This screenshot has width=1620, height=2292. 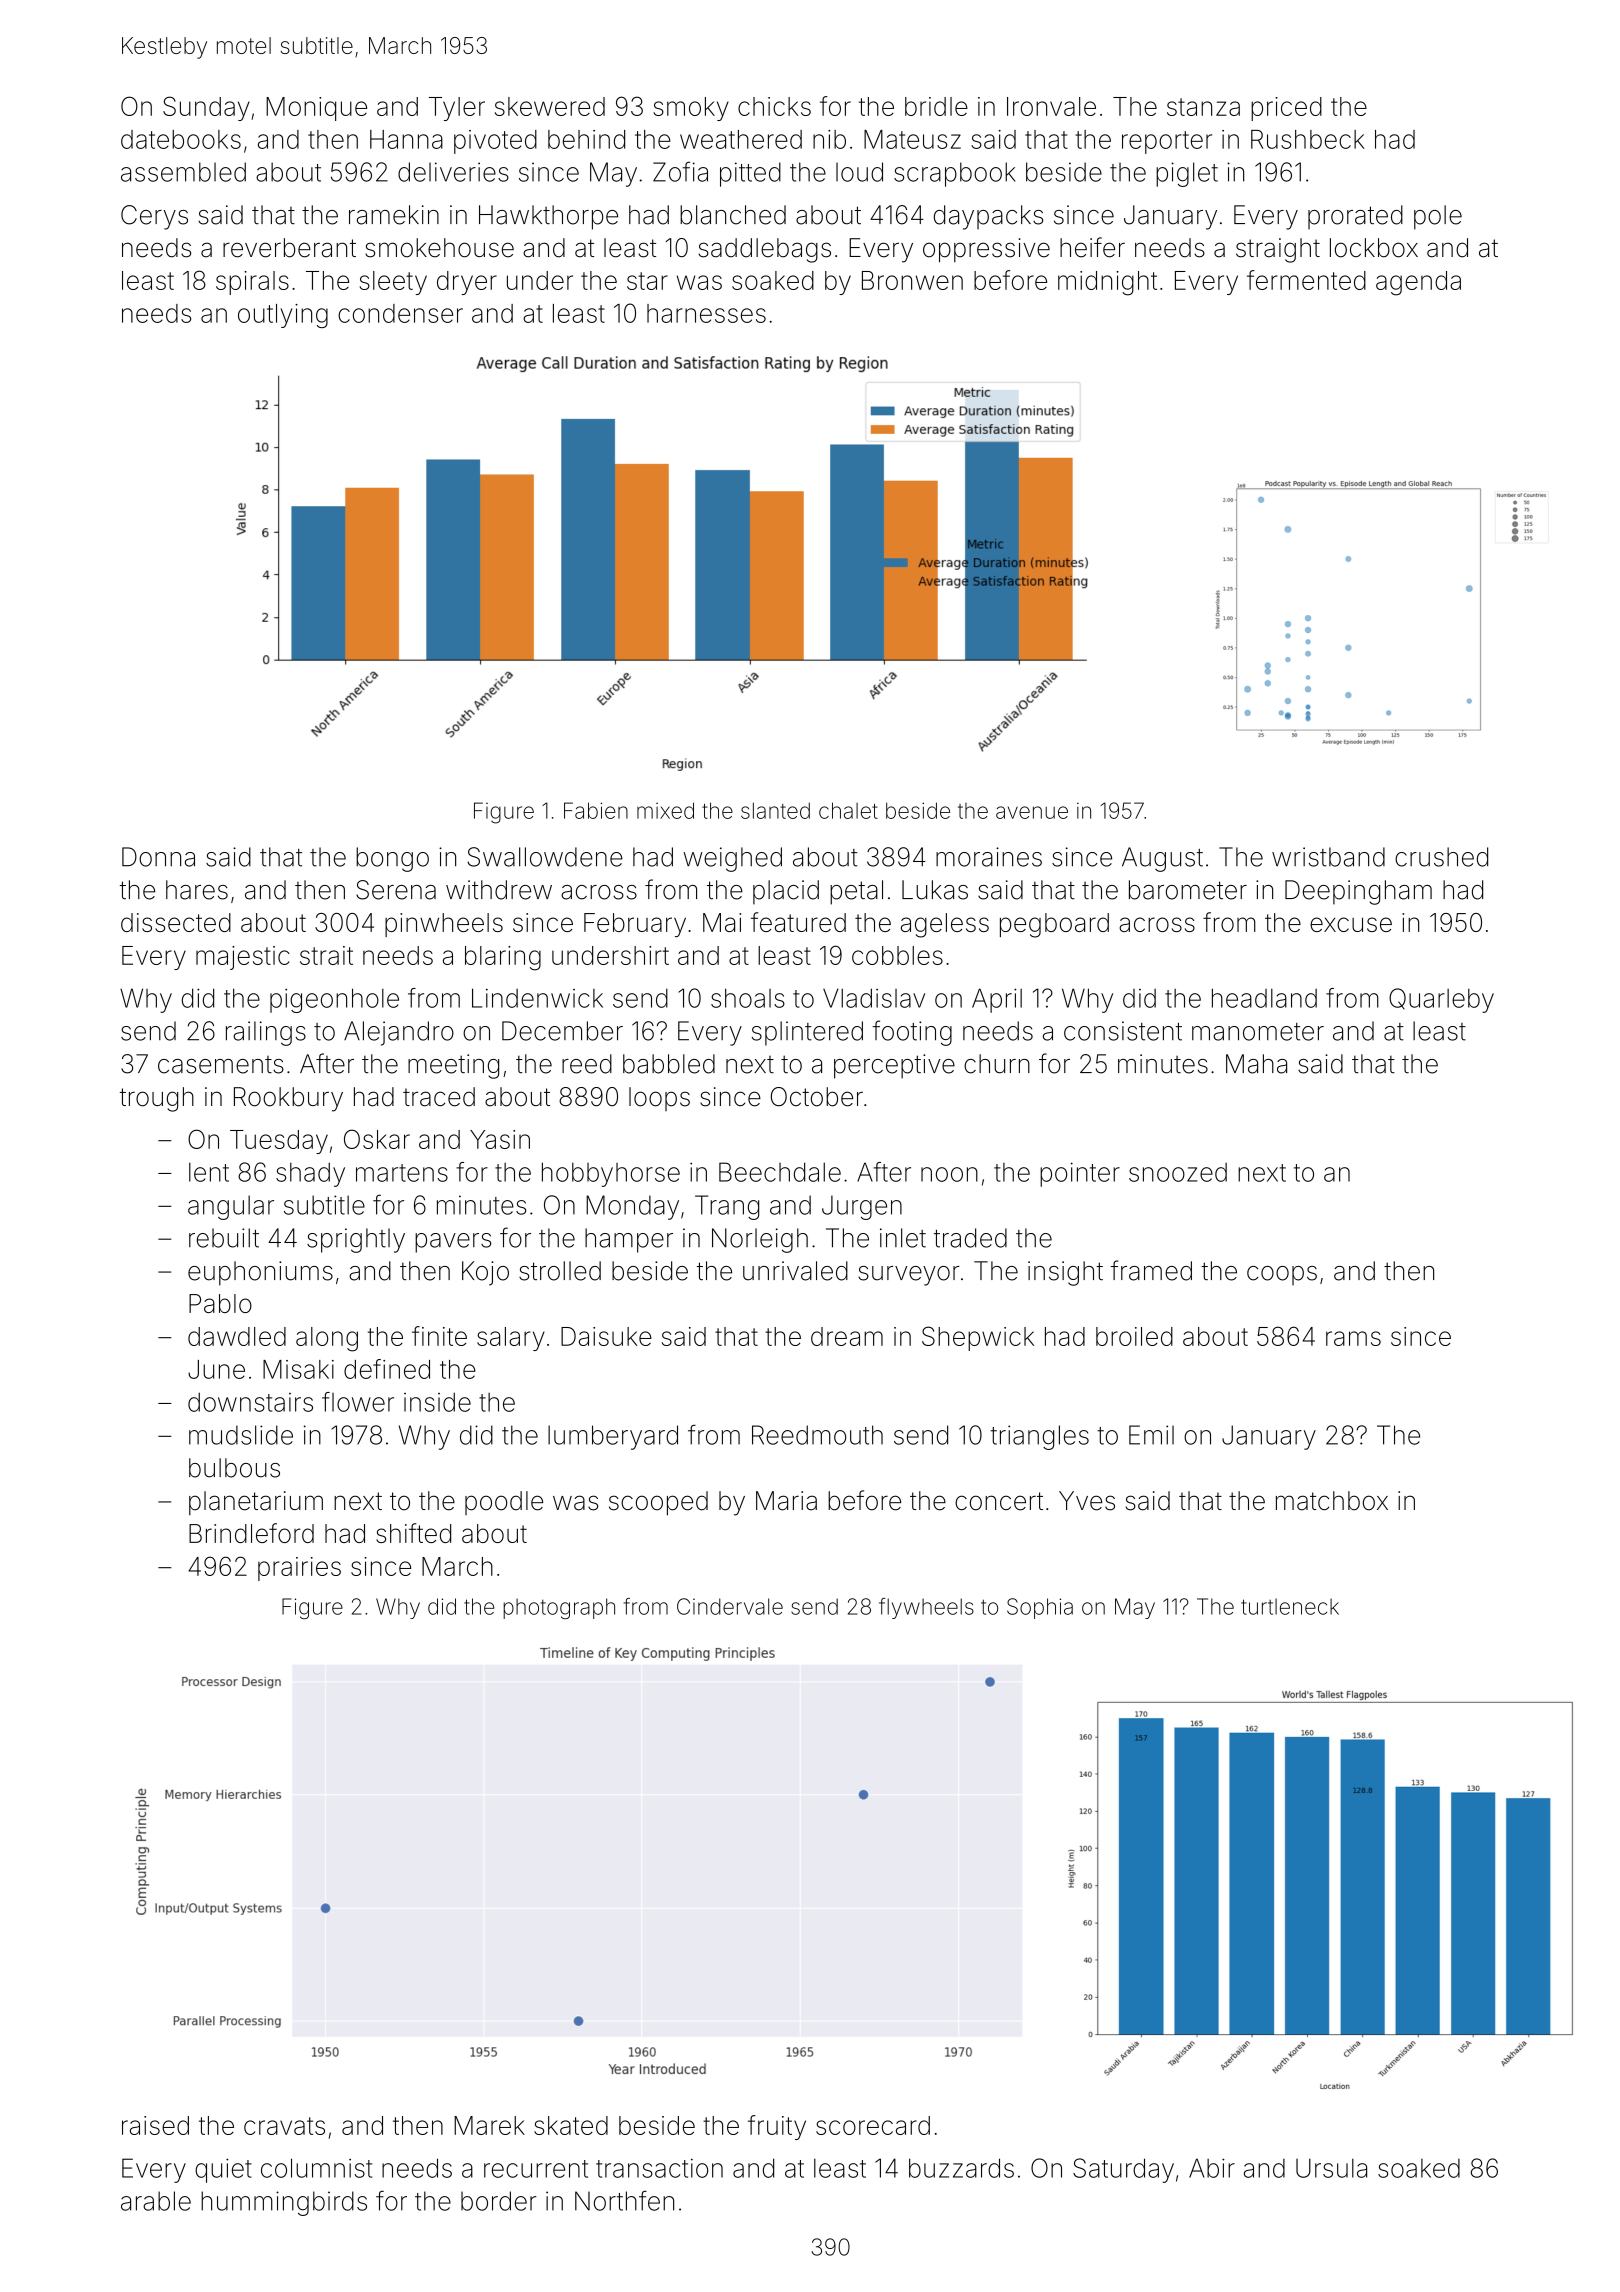 What do you see at coordinates (786, 1501) in the screenshot?
I see `Maria` at bounding box center [786, 1501].
